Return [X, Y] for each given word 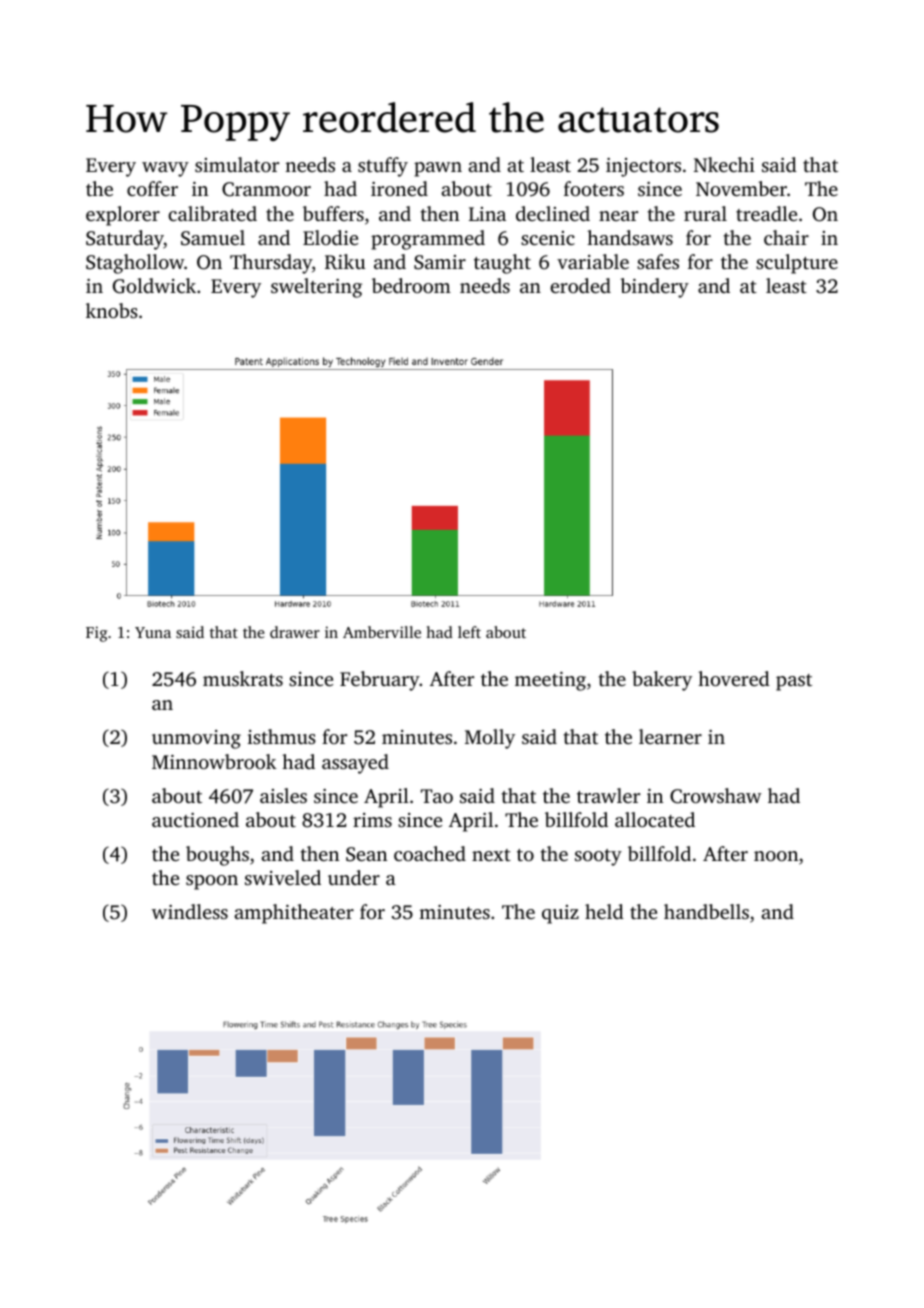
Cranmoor [266, 189]
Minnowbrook [214, 761]
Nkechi [724, 164]
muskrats [243, 678]
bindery [654, 288]
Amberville [382, 632]
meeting [550, 681]
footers [594, 188]
